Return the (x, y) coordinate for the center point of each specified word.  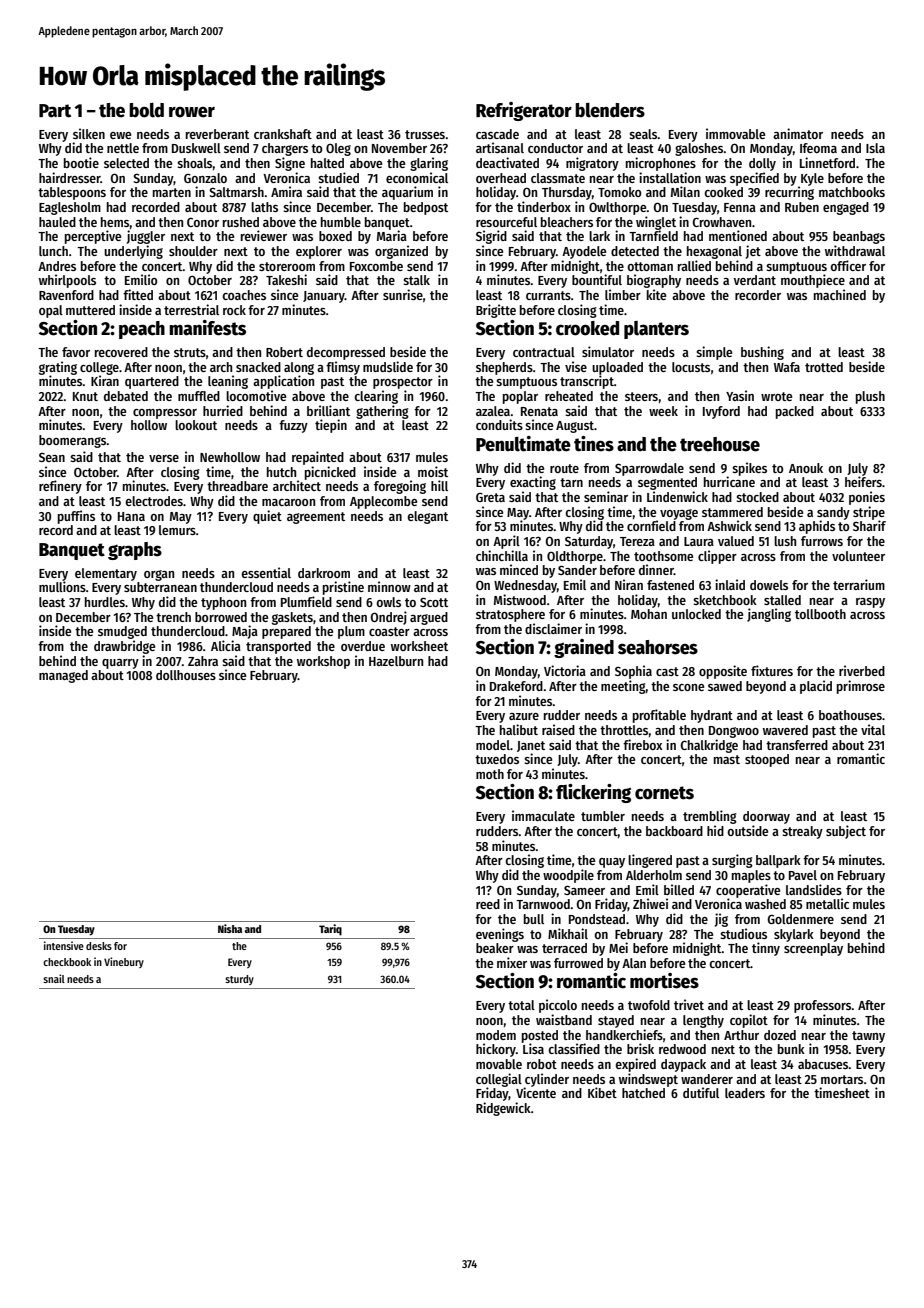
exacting (533, 483)
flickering (593, 793)
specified (754, 179)
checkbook (67, 962)
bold (146, 110)
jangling (769, 615)
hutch (281, 472)
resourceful (506, 222)
